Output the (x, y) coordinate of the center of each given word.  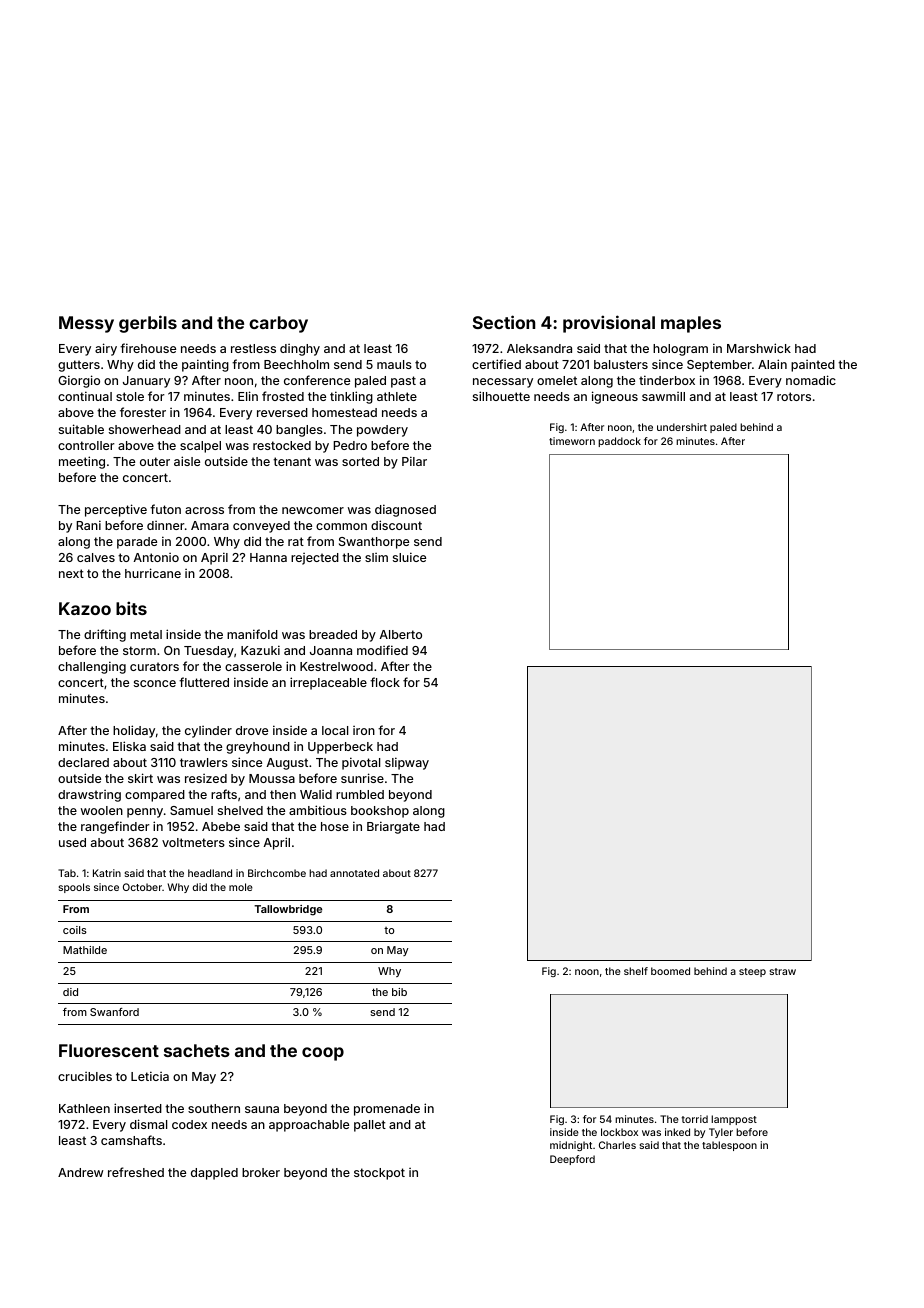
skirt (140, 778)
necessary (503, 383)
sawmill (663, 396)
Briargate (393, 827)
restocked (282, 445)
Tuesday (209, 652)
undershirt (682, 427)
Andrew (80, 1172)
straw (783, 971)
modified (382, 650)
